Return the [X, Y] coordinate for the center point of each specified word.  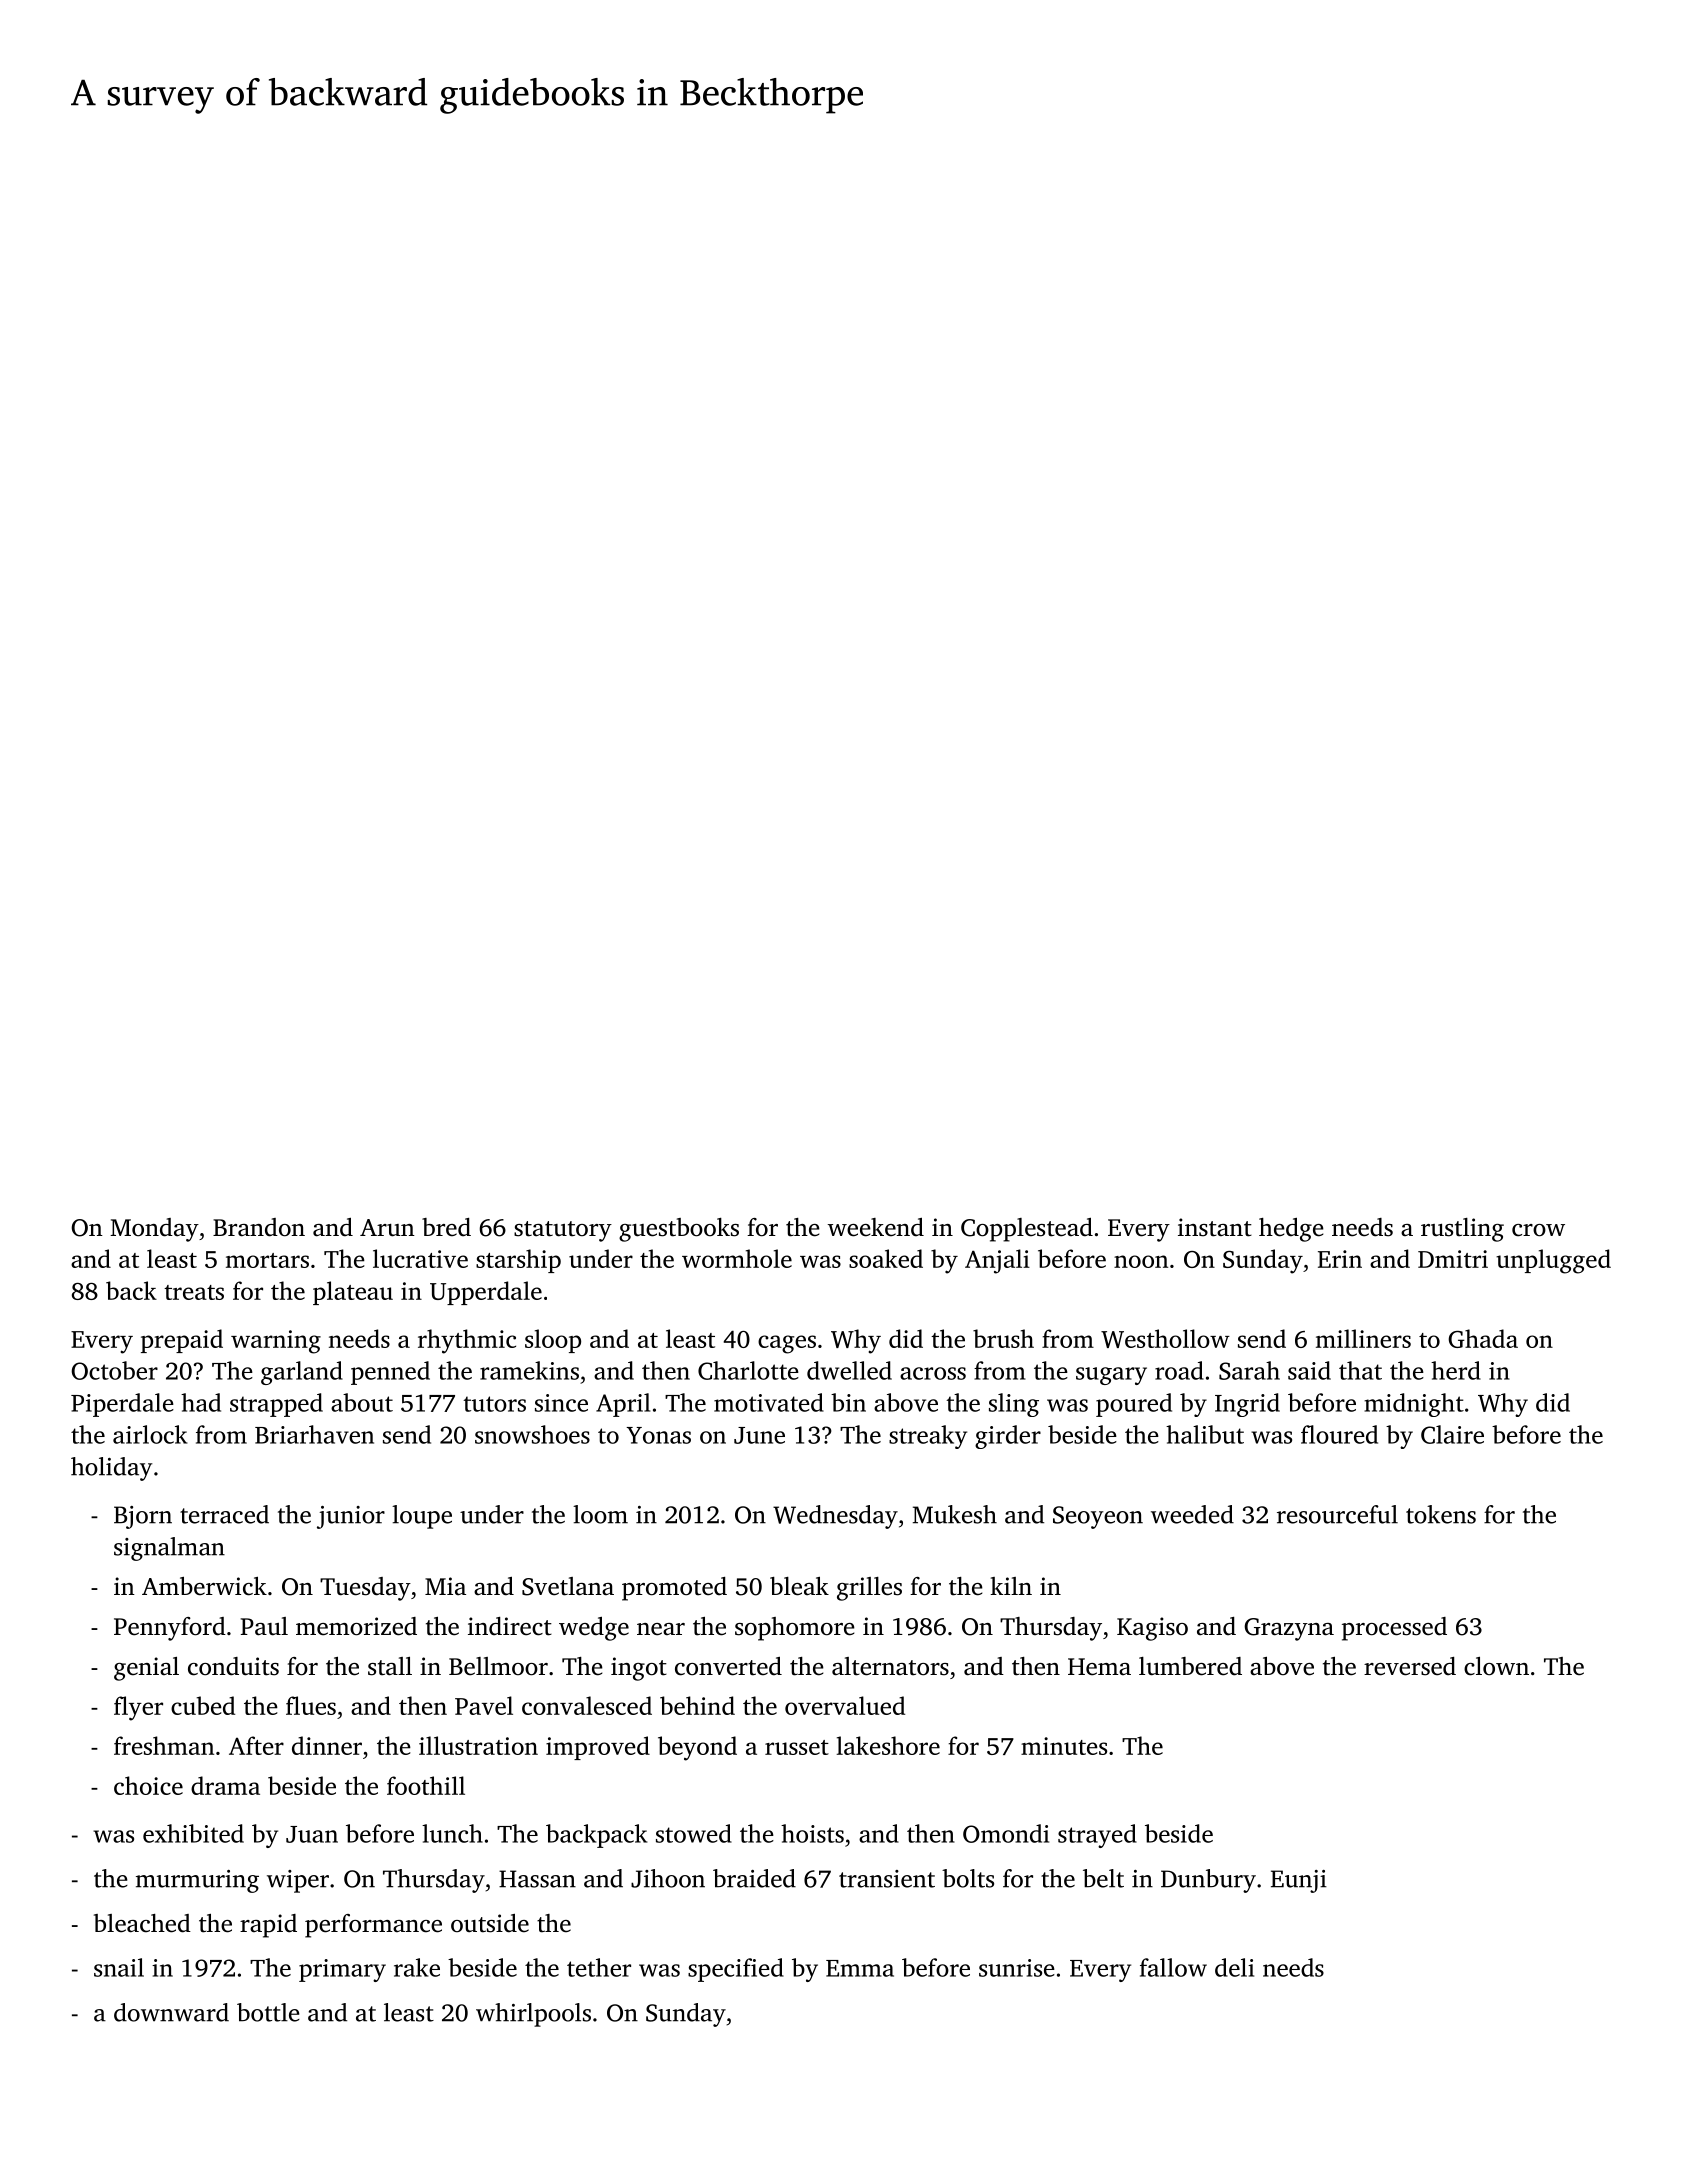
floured [1339, 1434]
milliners [1363, 1338]
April [623, 1405]
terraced [224, 1514]
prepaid [182, 1341]
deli [1234, 1967]
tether [599, 1967]
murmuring [197, 1881]
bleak [799, 1586]
